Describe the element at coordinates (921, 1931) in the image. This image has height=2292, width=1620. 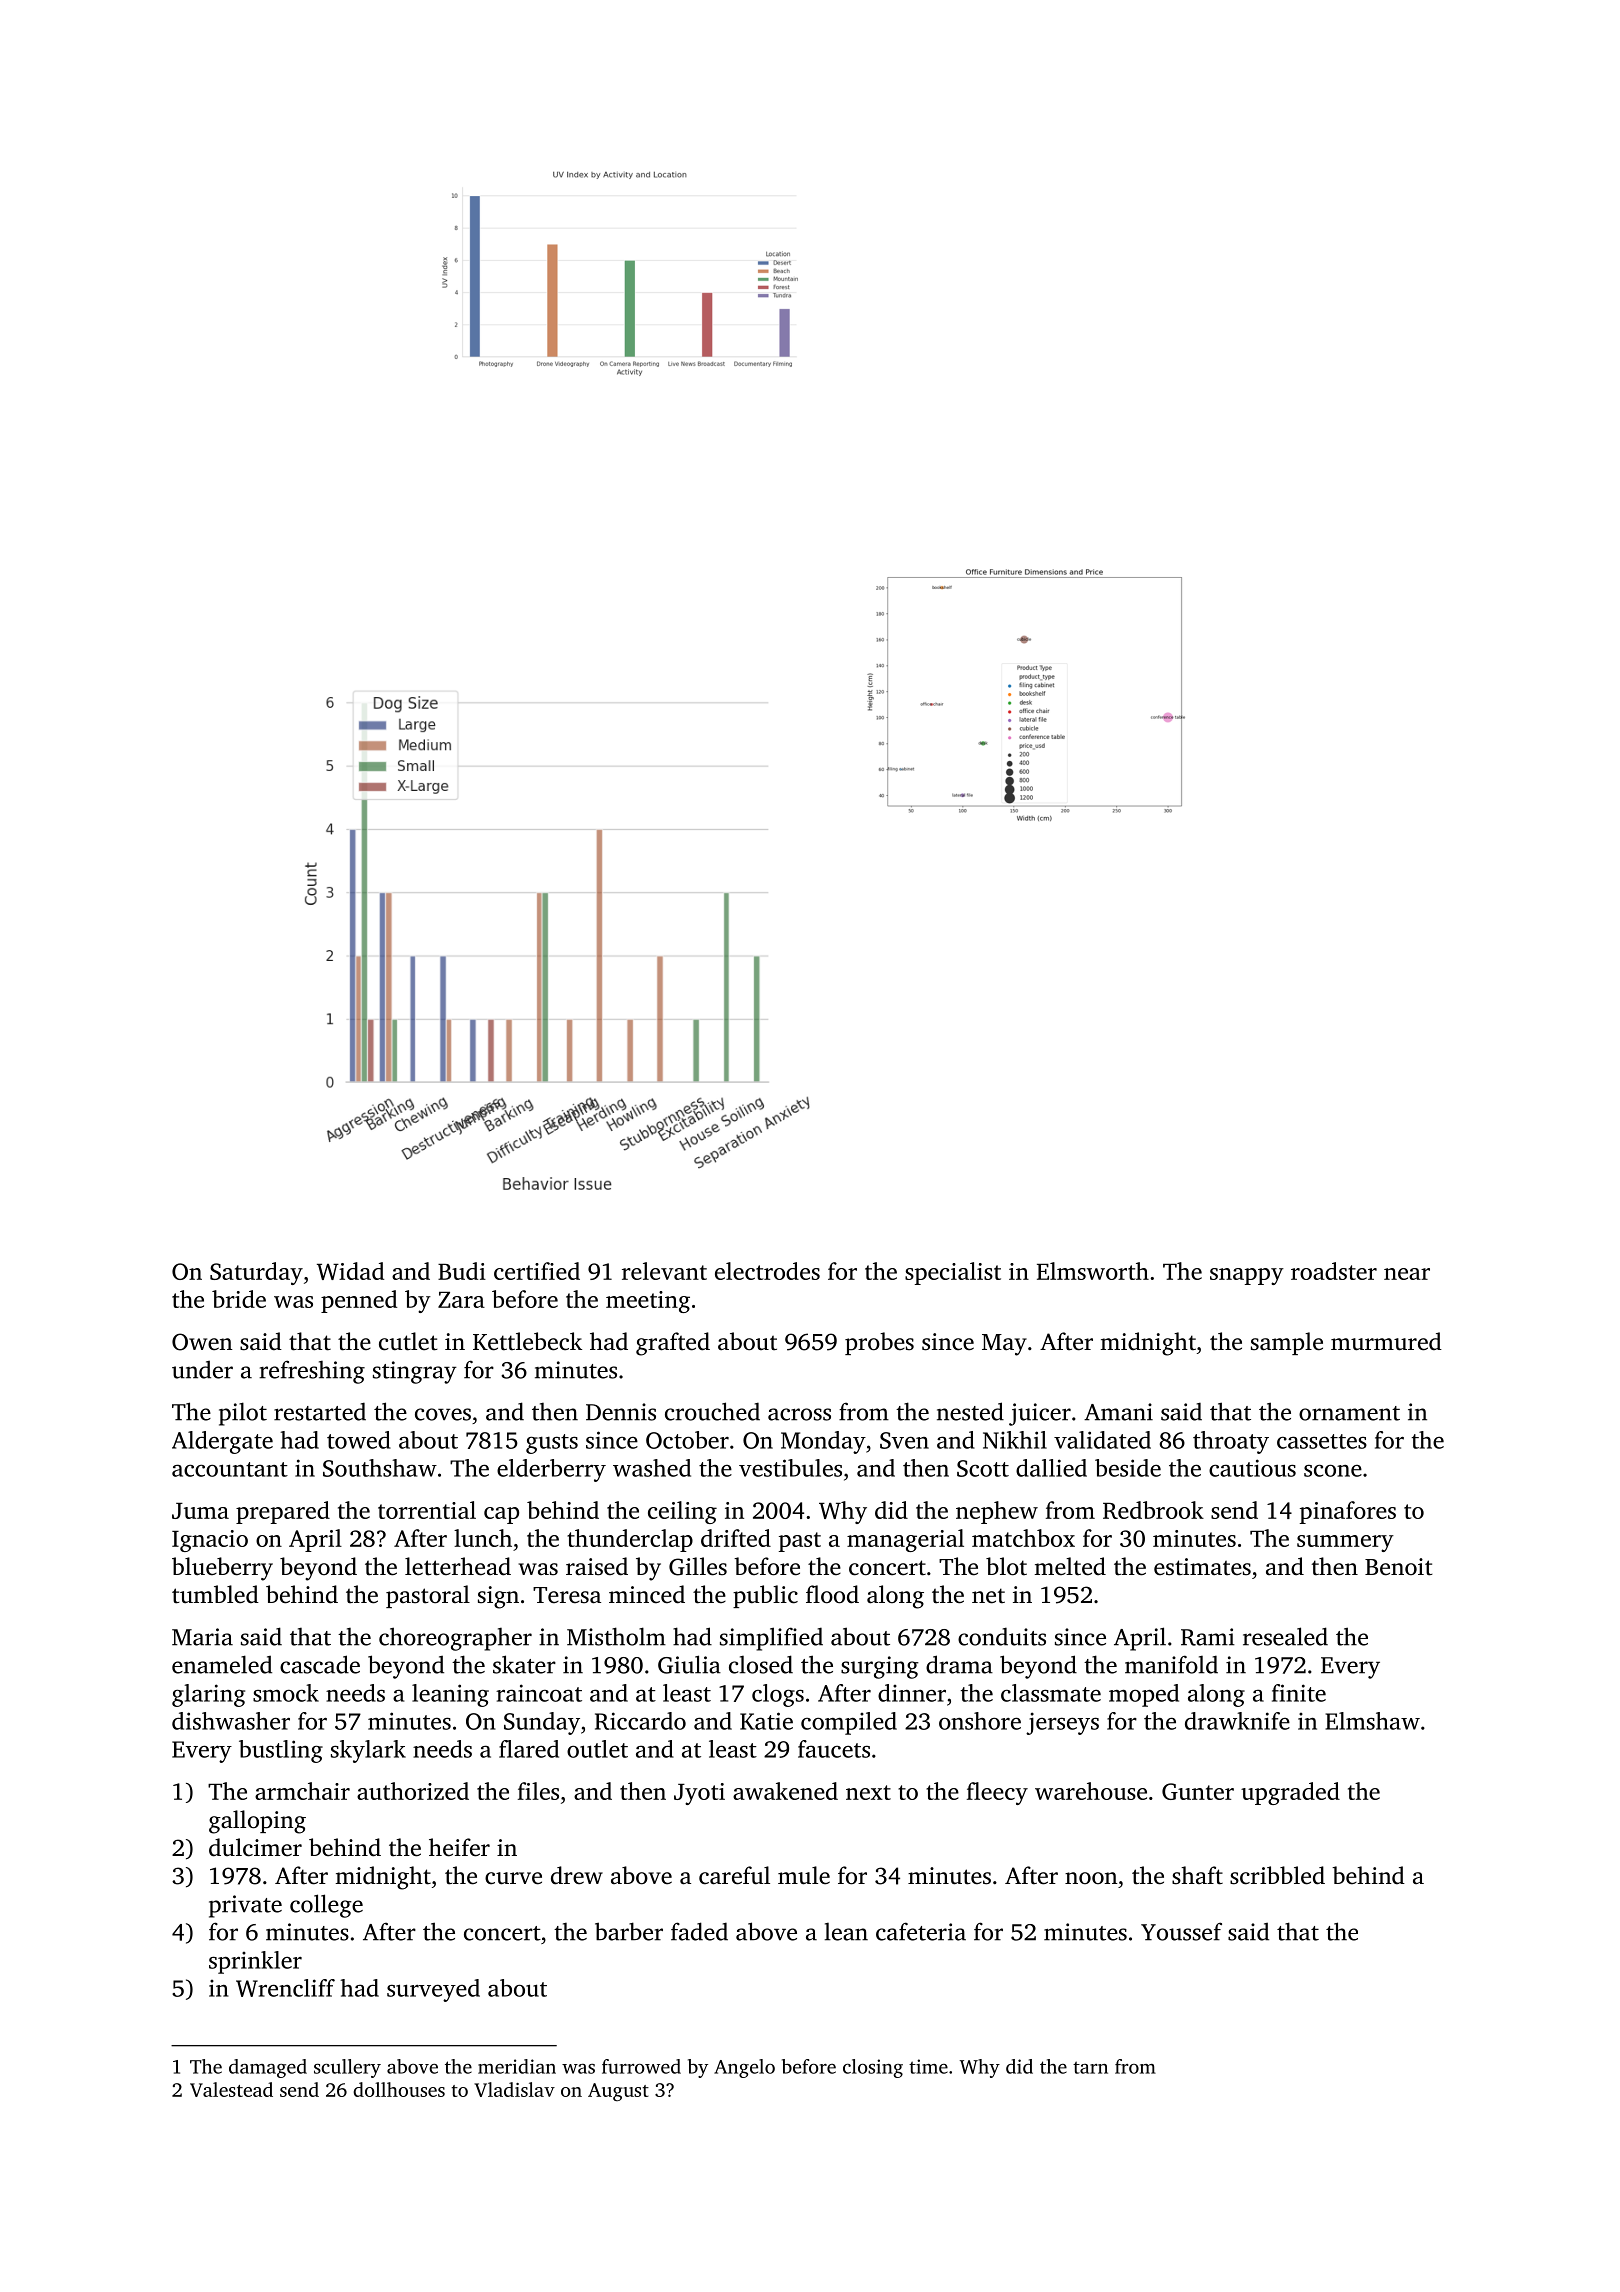
I see `cafeteria` at that location.
